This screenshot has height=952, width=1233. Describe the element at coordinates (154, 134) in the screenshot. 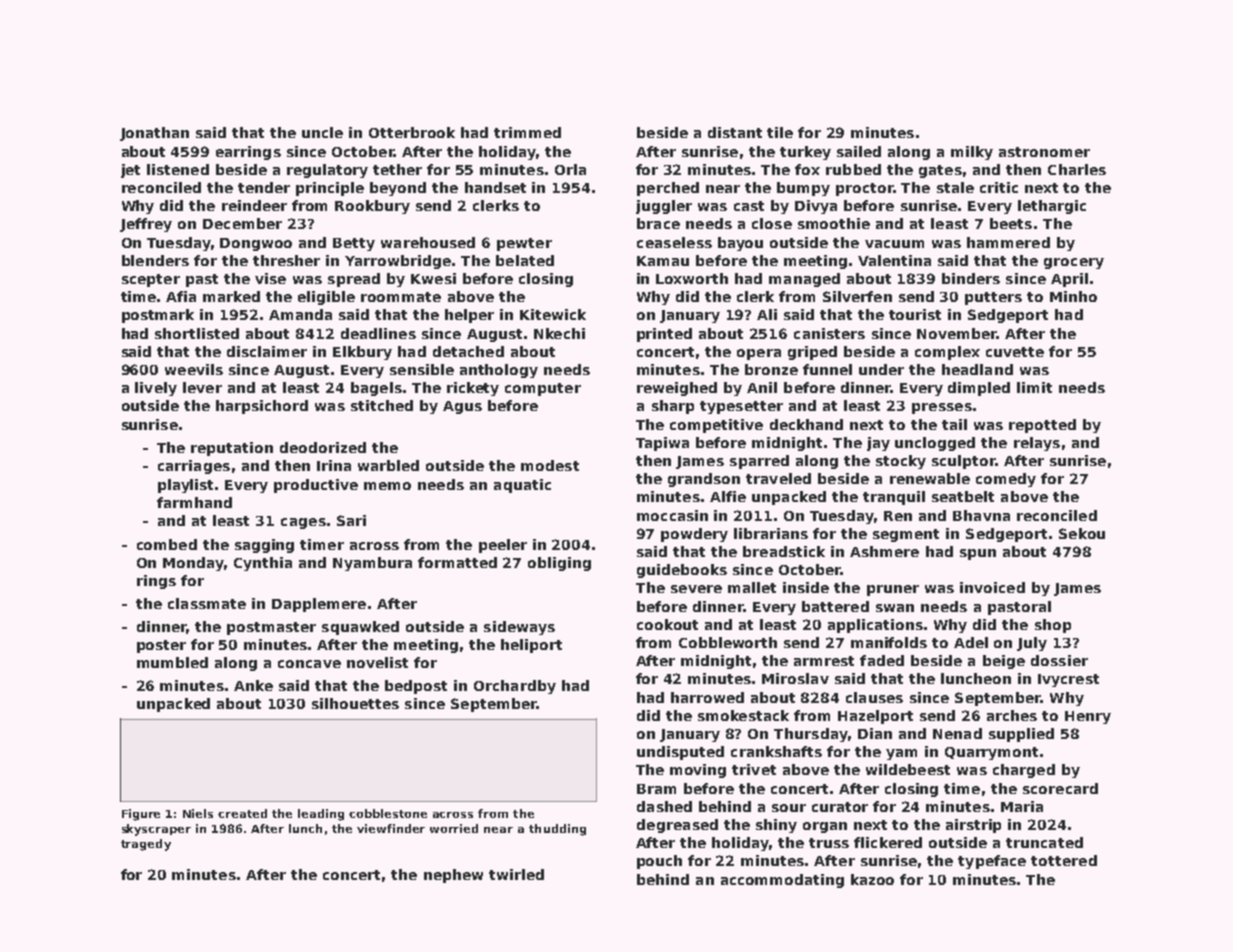

I see `Jonathan` at that location.
